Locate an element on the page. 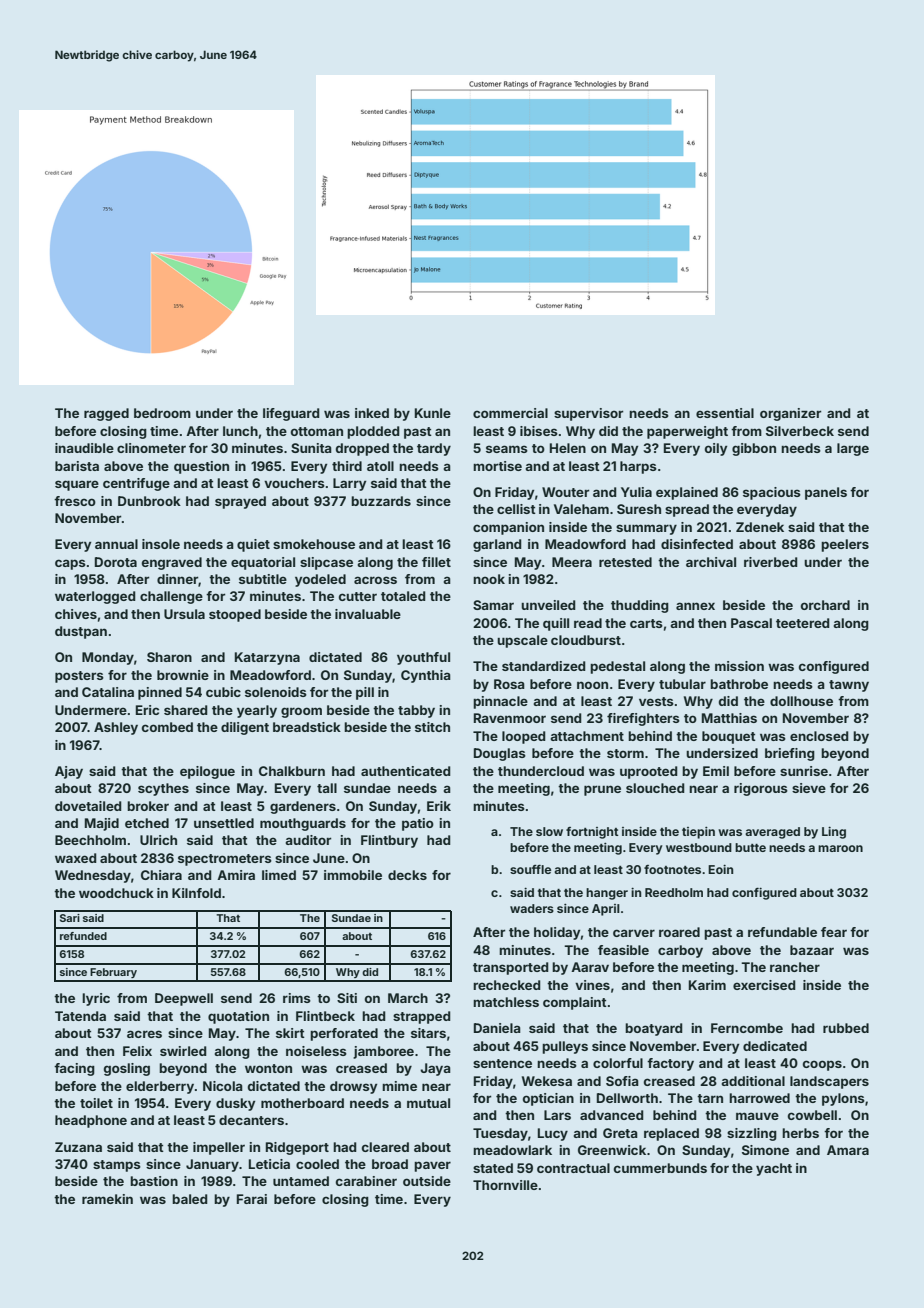  rechecked is located at coordinates (507, 985).
